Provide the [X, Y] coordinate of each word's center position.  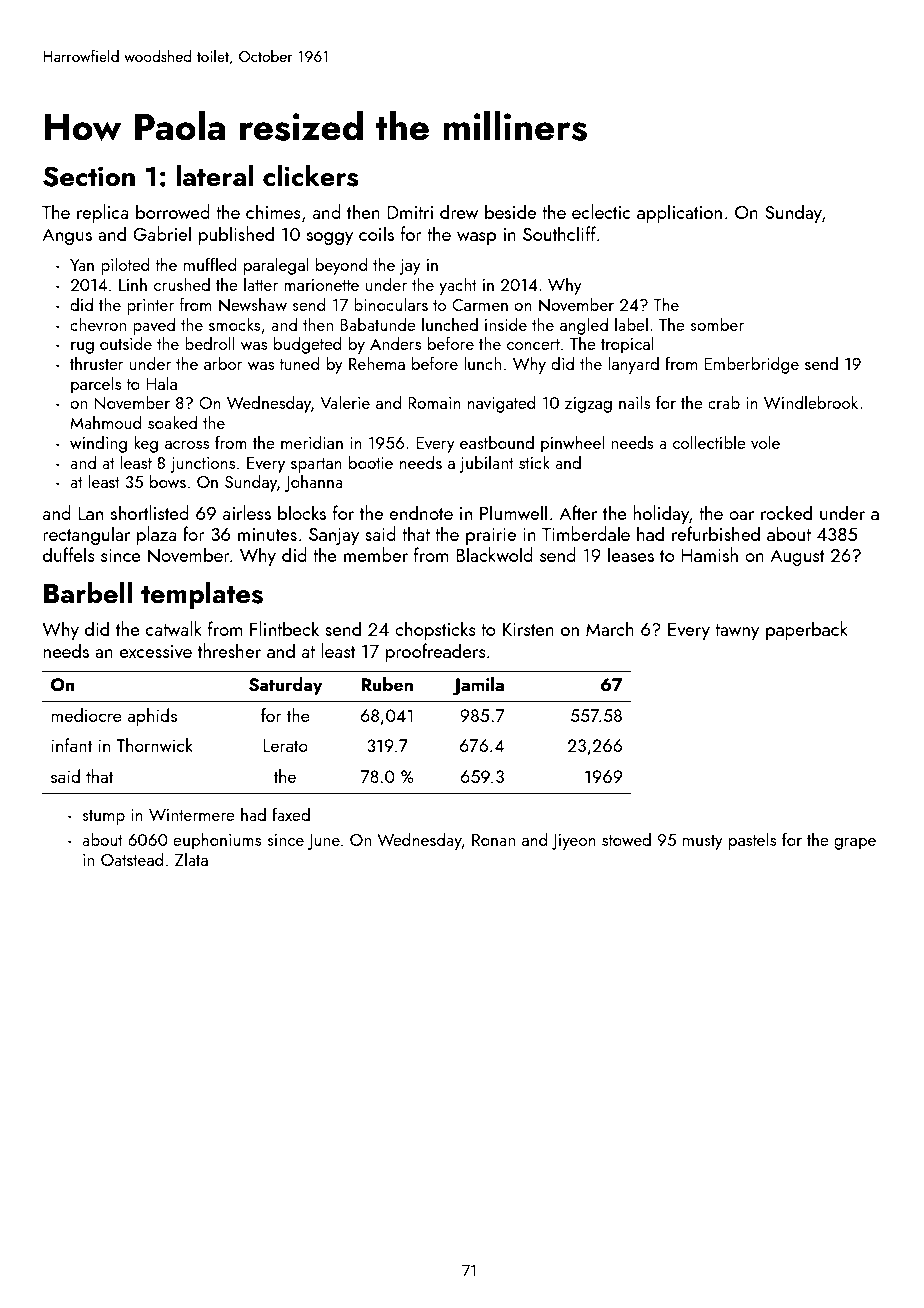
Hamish [709, 554]
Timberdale [586, 533]
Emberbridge [751, 365]
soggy [330, 238]
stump [103, 817]
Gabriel [162, 233]
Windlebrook [811, 402]
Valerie [345, 402]
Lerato [285, 745]
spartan [316, 465]
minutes [267, 534]
